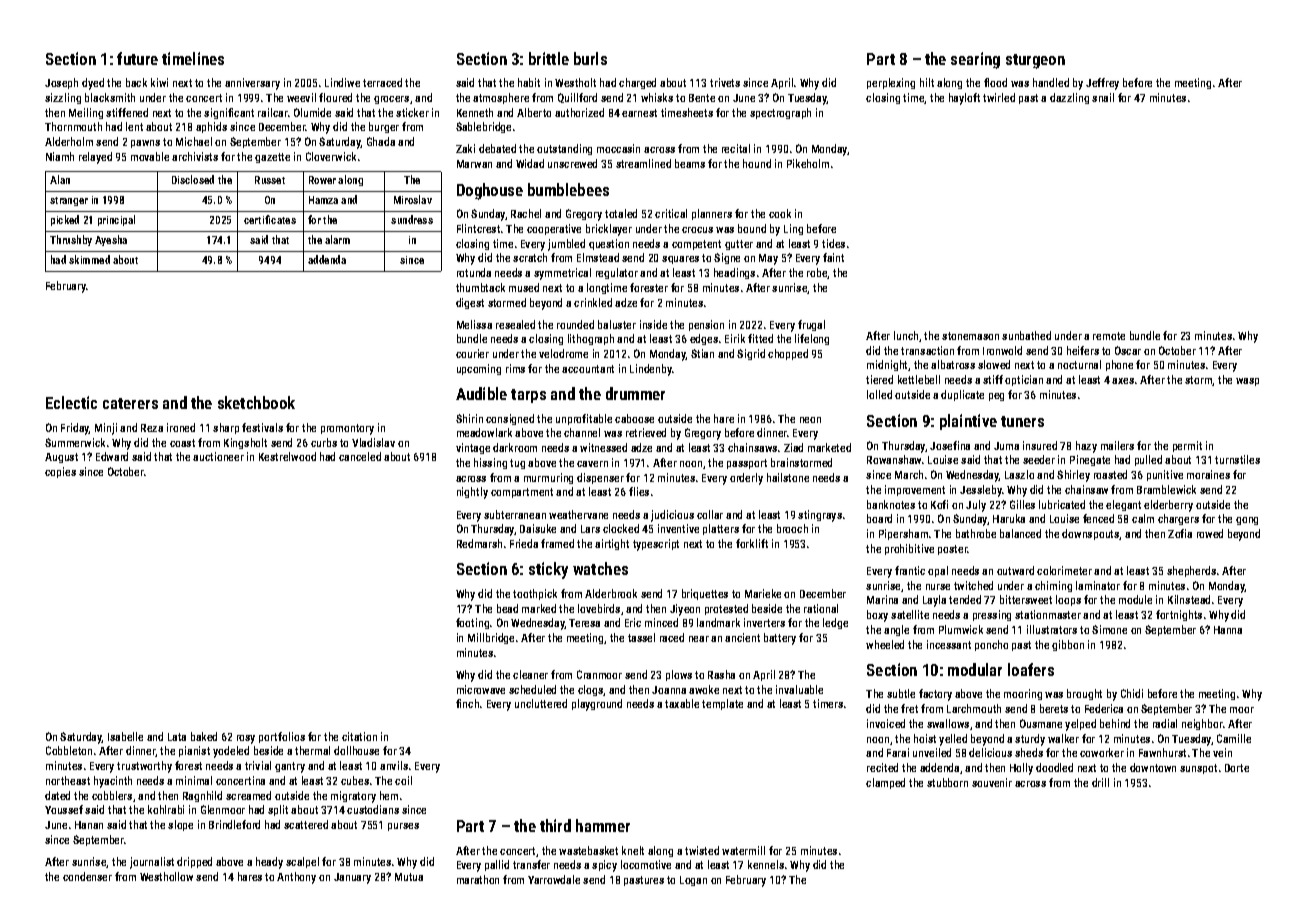 The width and height of the screenshot is (1308, 924). I want to click on Olumide, so click(312, 112).
